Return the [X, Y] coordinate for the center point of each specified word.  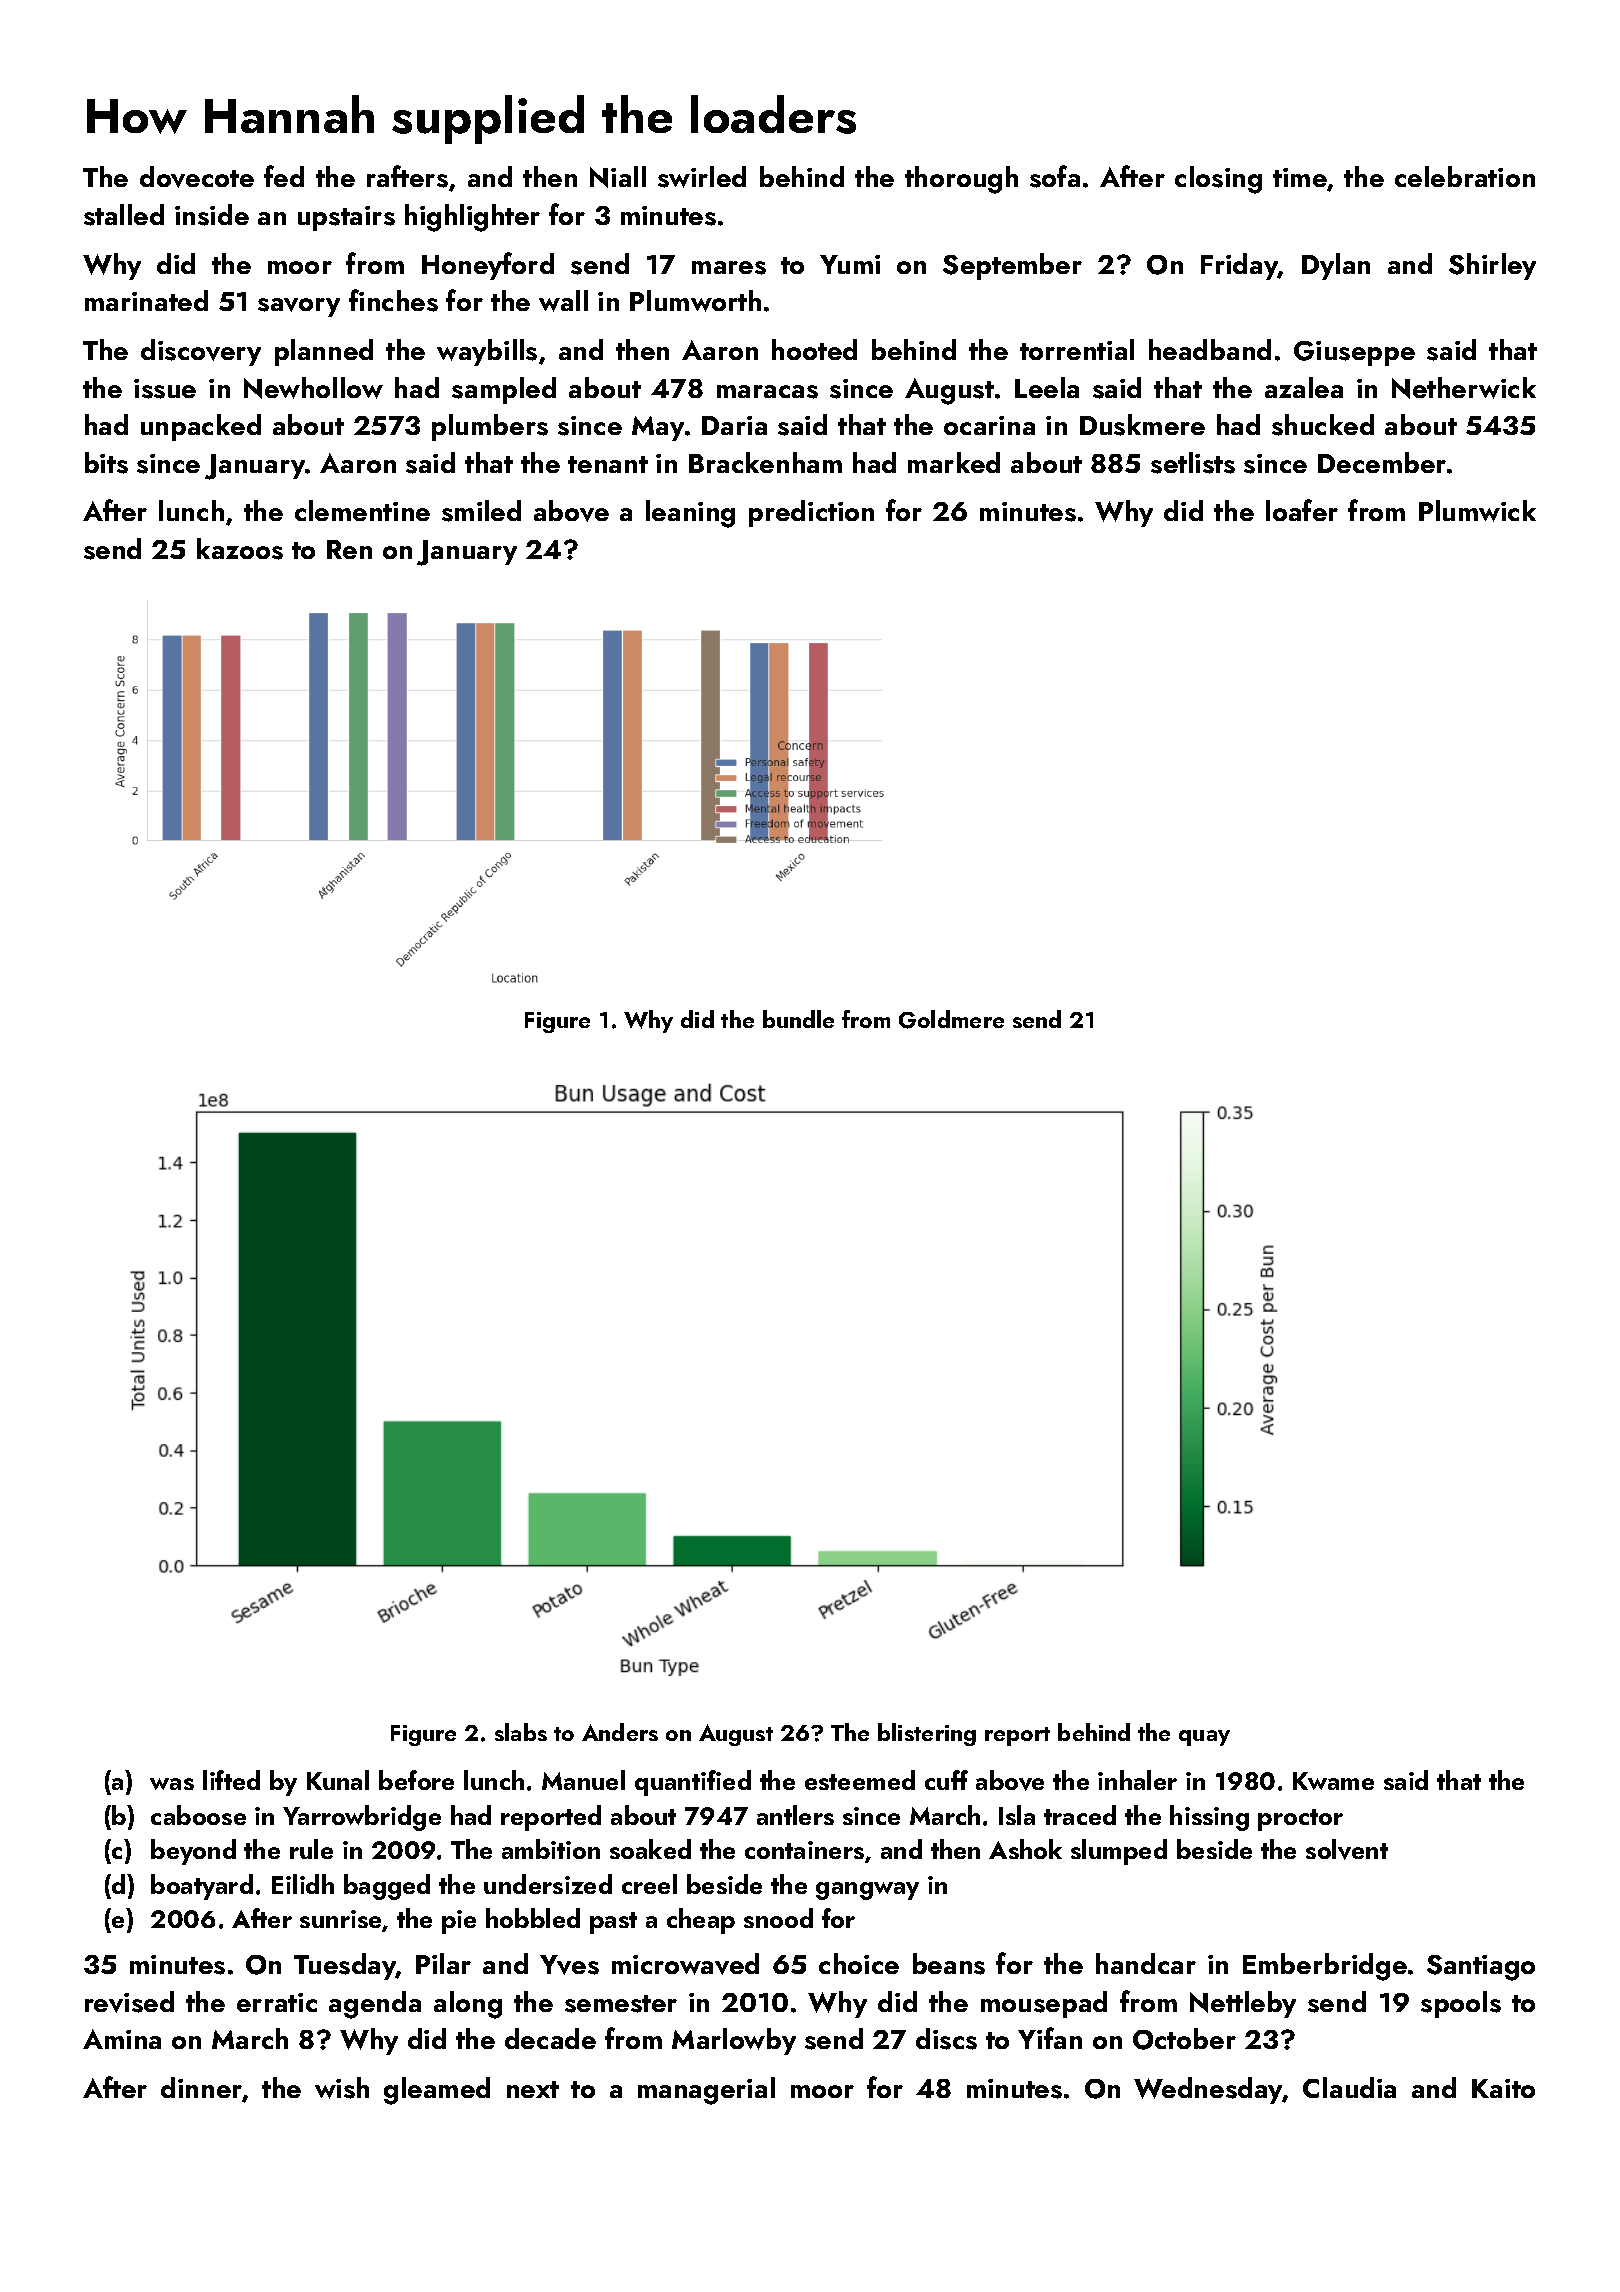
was [172, 1784]
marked [954, 462]
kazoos [240, 549]
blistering [927, 1734]
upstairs [346, 218]
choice [859, 1963]
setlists [1193, 463]
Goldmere [951, 1019]
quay [1204, 1738]
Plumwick [1477, 511]
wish [342, 2088]
